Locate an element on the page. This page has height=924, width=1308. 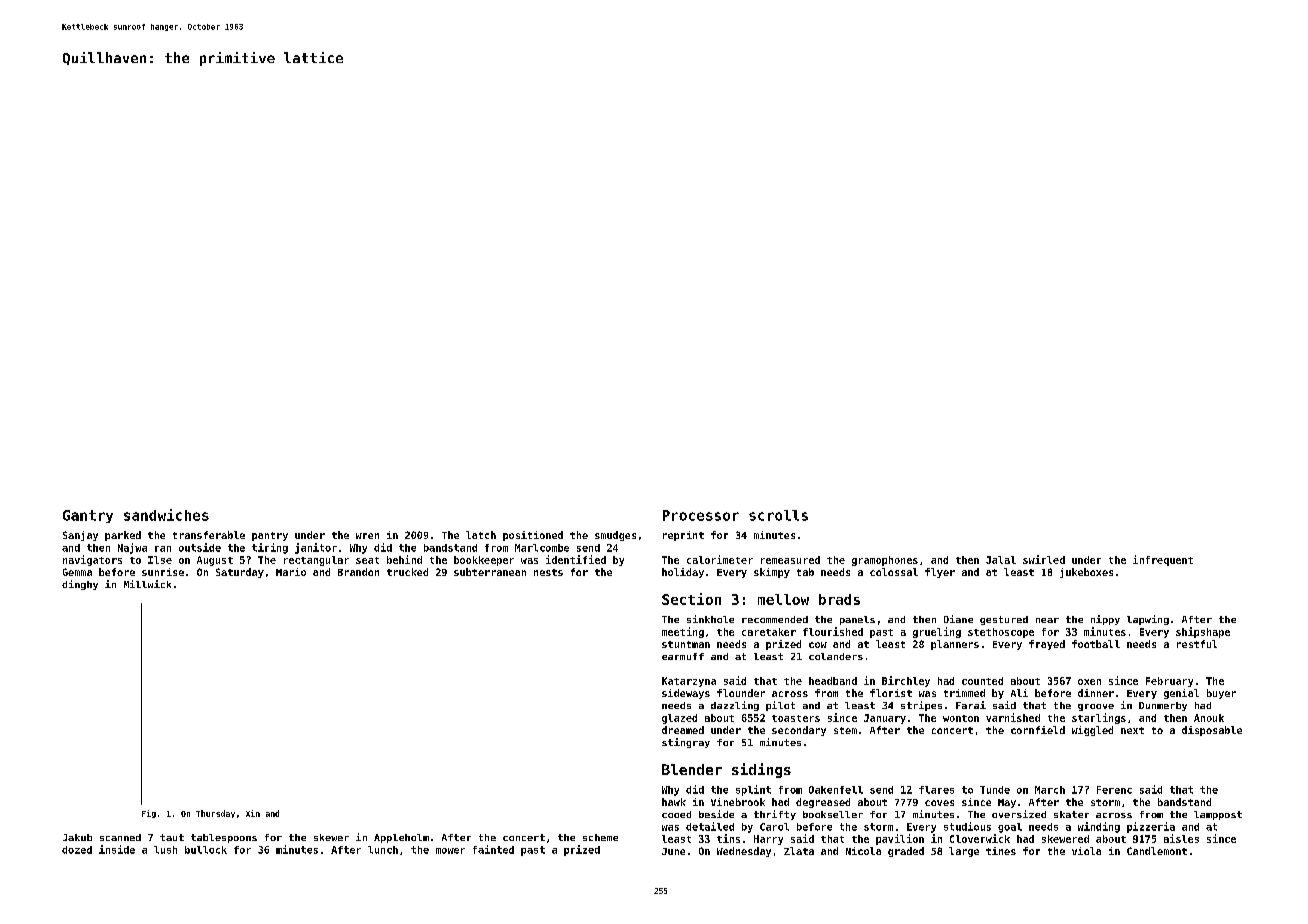
dreamed is located at coordinates (683, 730).
